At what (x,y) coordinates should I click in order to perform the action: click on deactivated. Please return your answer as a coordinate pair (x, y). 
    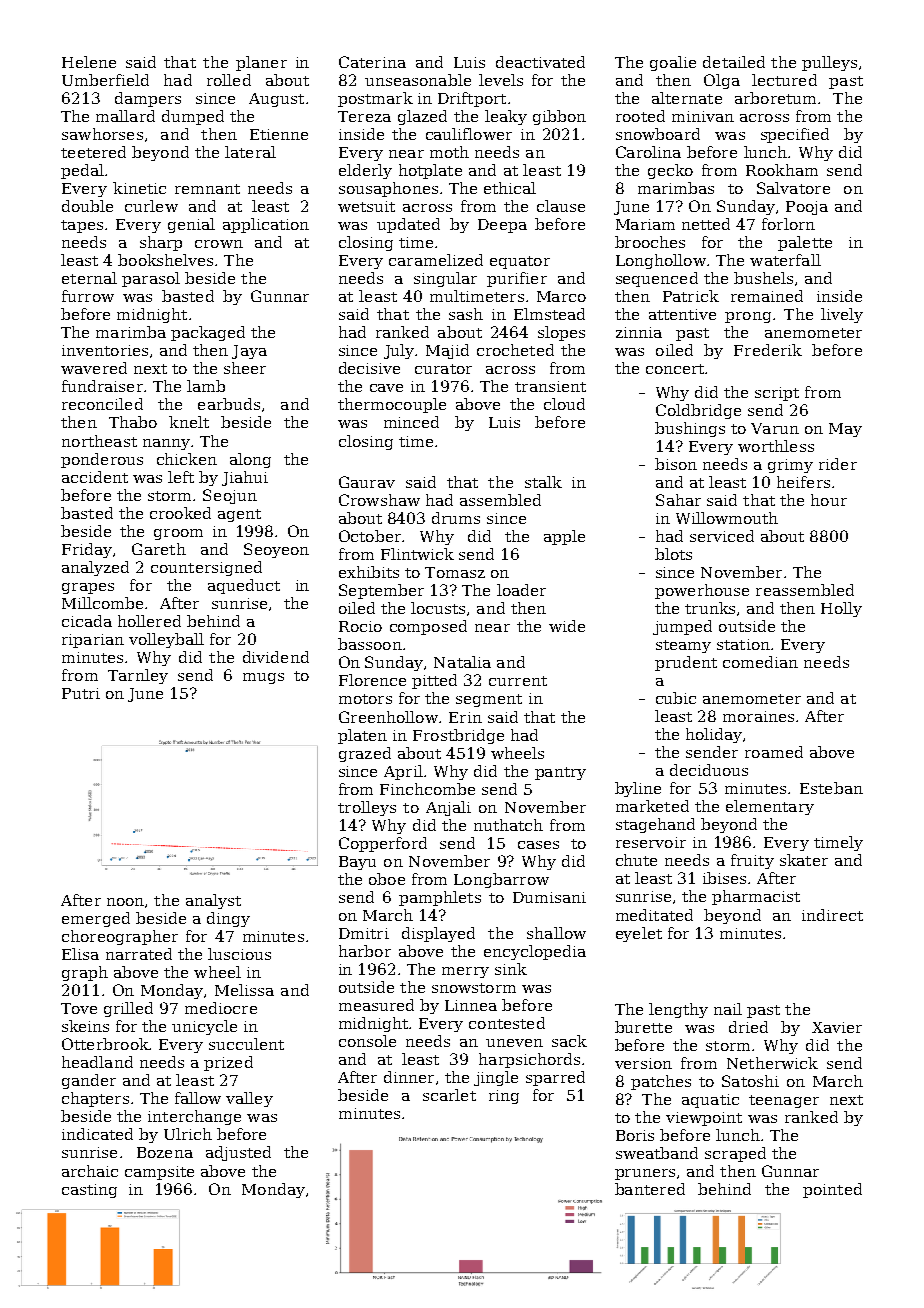
    Looking at the image, I should click on (540, 62).
